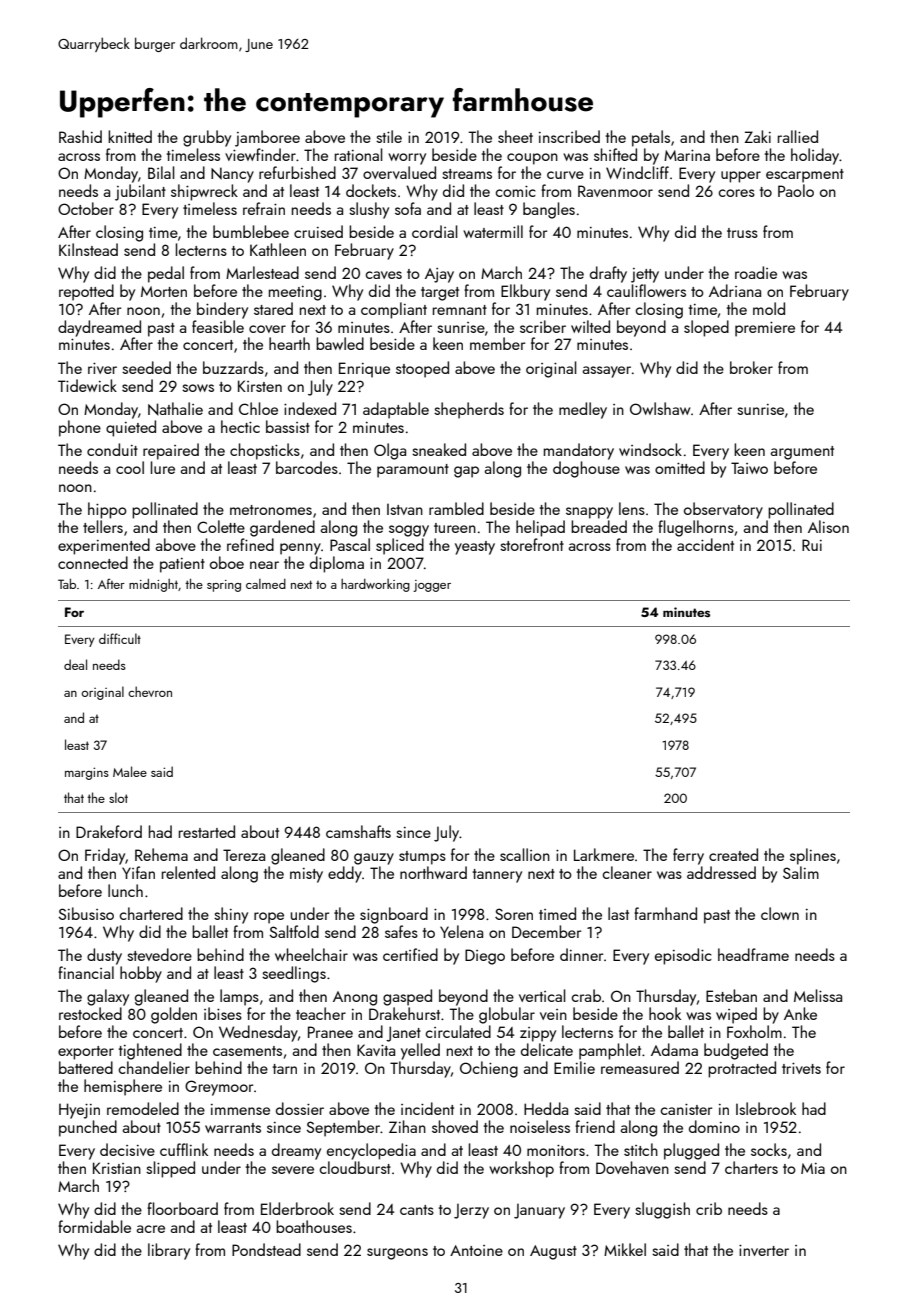  What do you see at coordinates (405, 509) in the document?
I see `Istvan` at bounding box center [405, 509].
